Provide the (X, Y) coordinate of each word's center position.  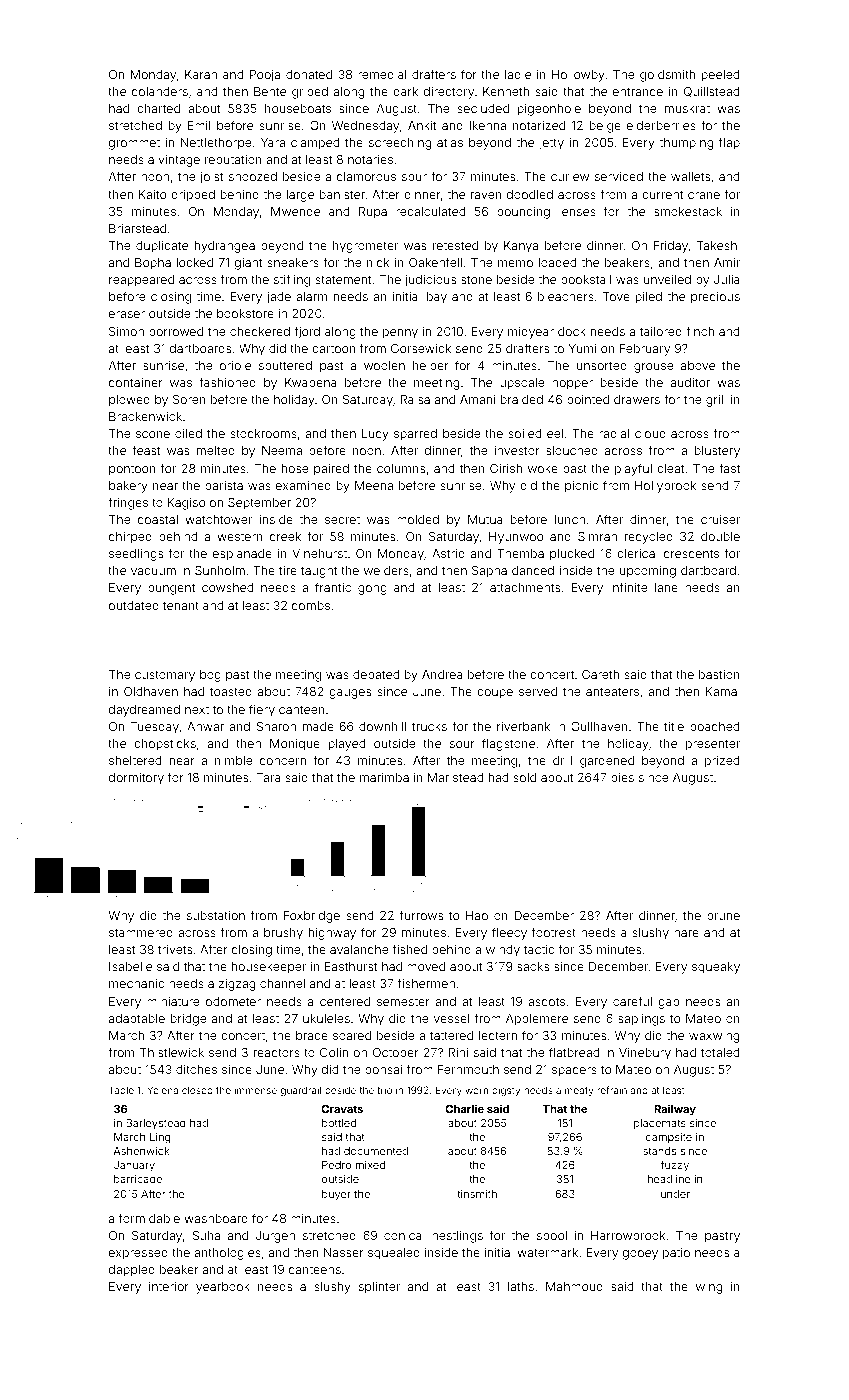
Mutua (485, 519)
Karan (201, 74)
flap (729, 143)
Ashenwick (141, 1151)
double (720, 536)
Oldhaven (151, 691)
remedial (382, 74)
